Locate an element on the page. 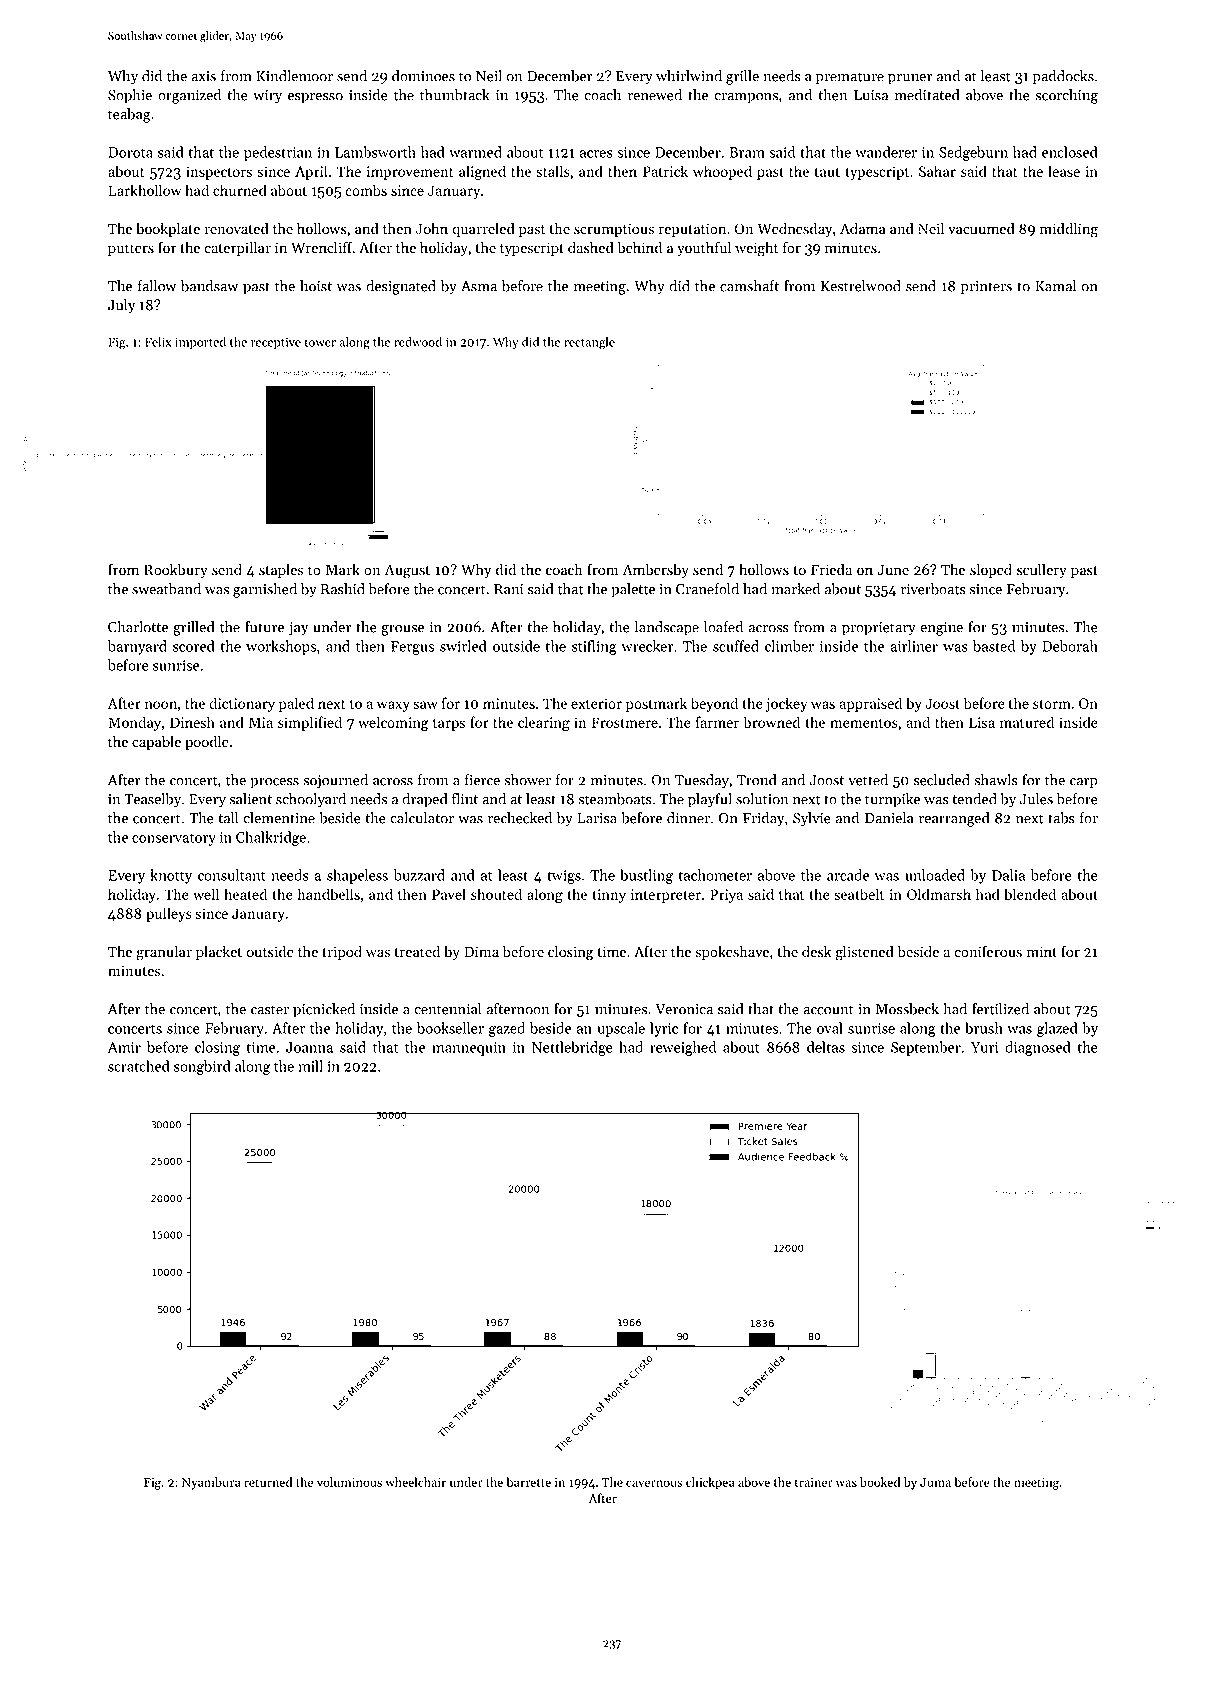 Image resolution: width=1206 pixels, height=1706 pixels. caterpillar is located at coordinates (237, 249).
